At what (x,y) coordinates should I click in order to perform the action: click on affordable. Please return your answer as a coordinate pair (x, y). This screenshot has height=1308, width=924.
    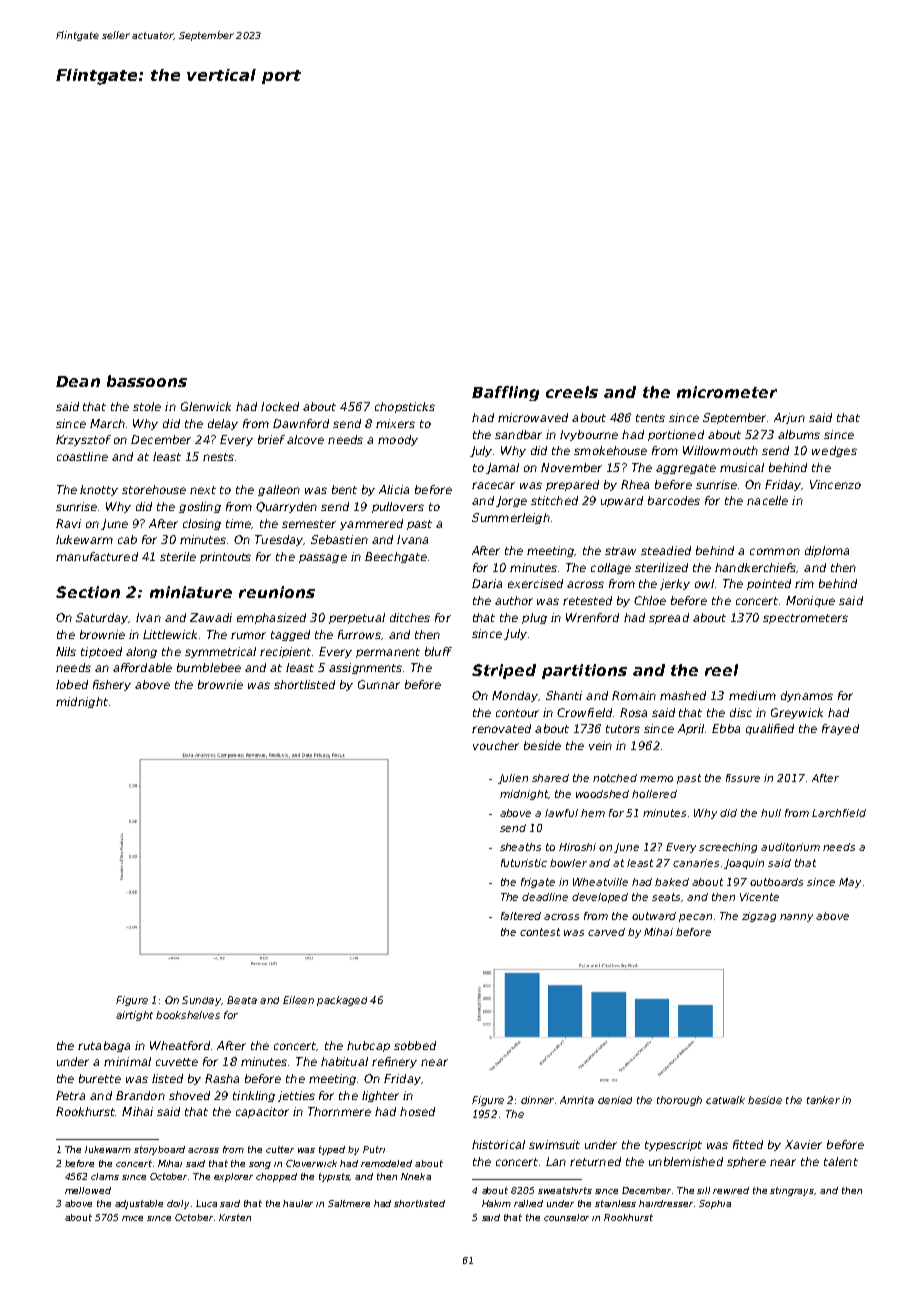
    Looking at the image, I should click on (142, 667).
